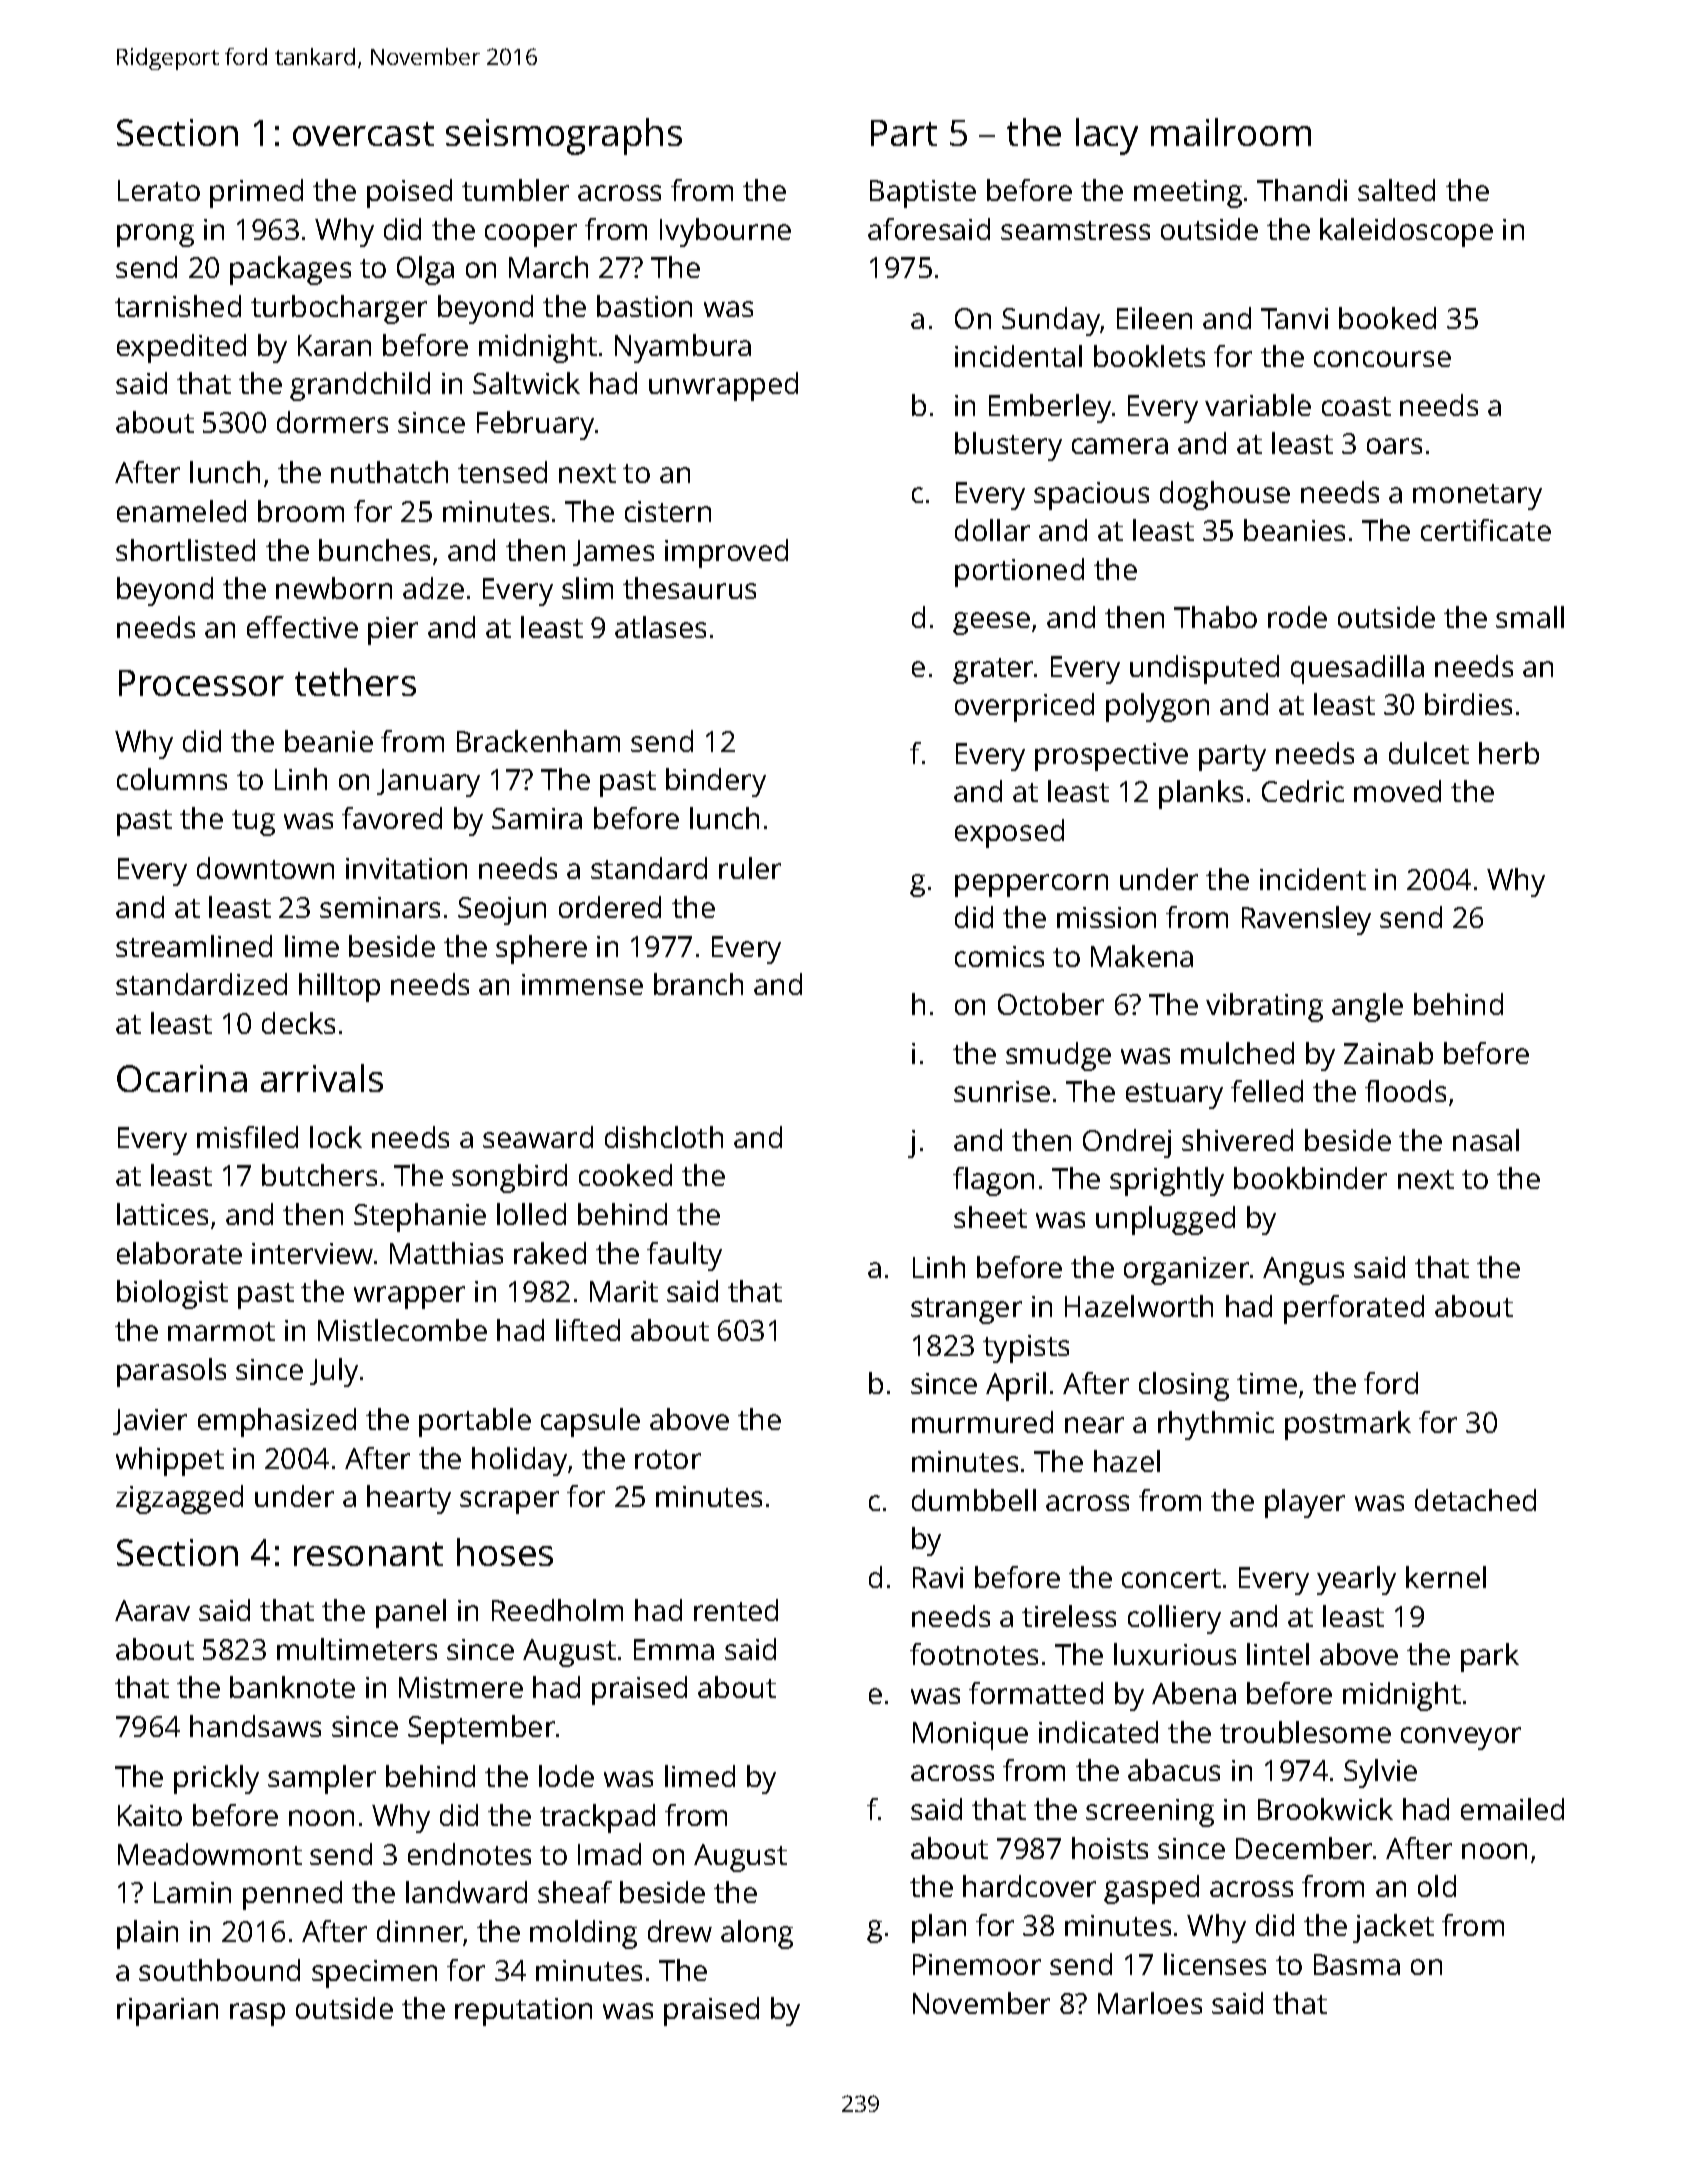  What do you see at coordinates (253, 823) in the screenshot?
I see `tug` at bounding box center [253, 823].
